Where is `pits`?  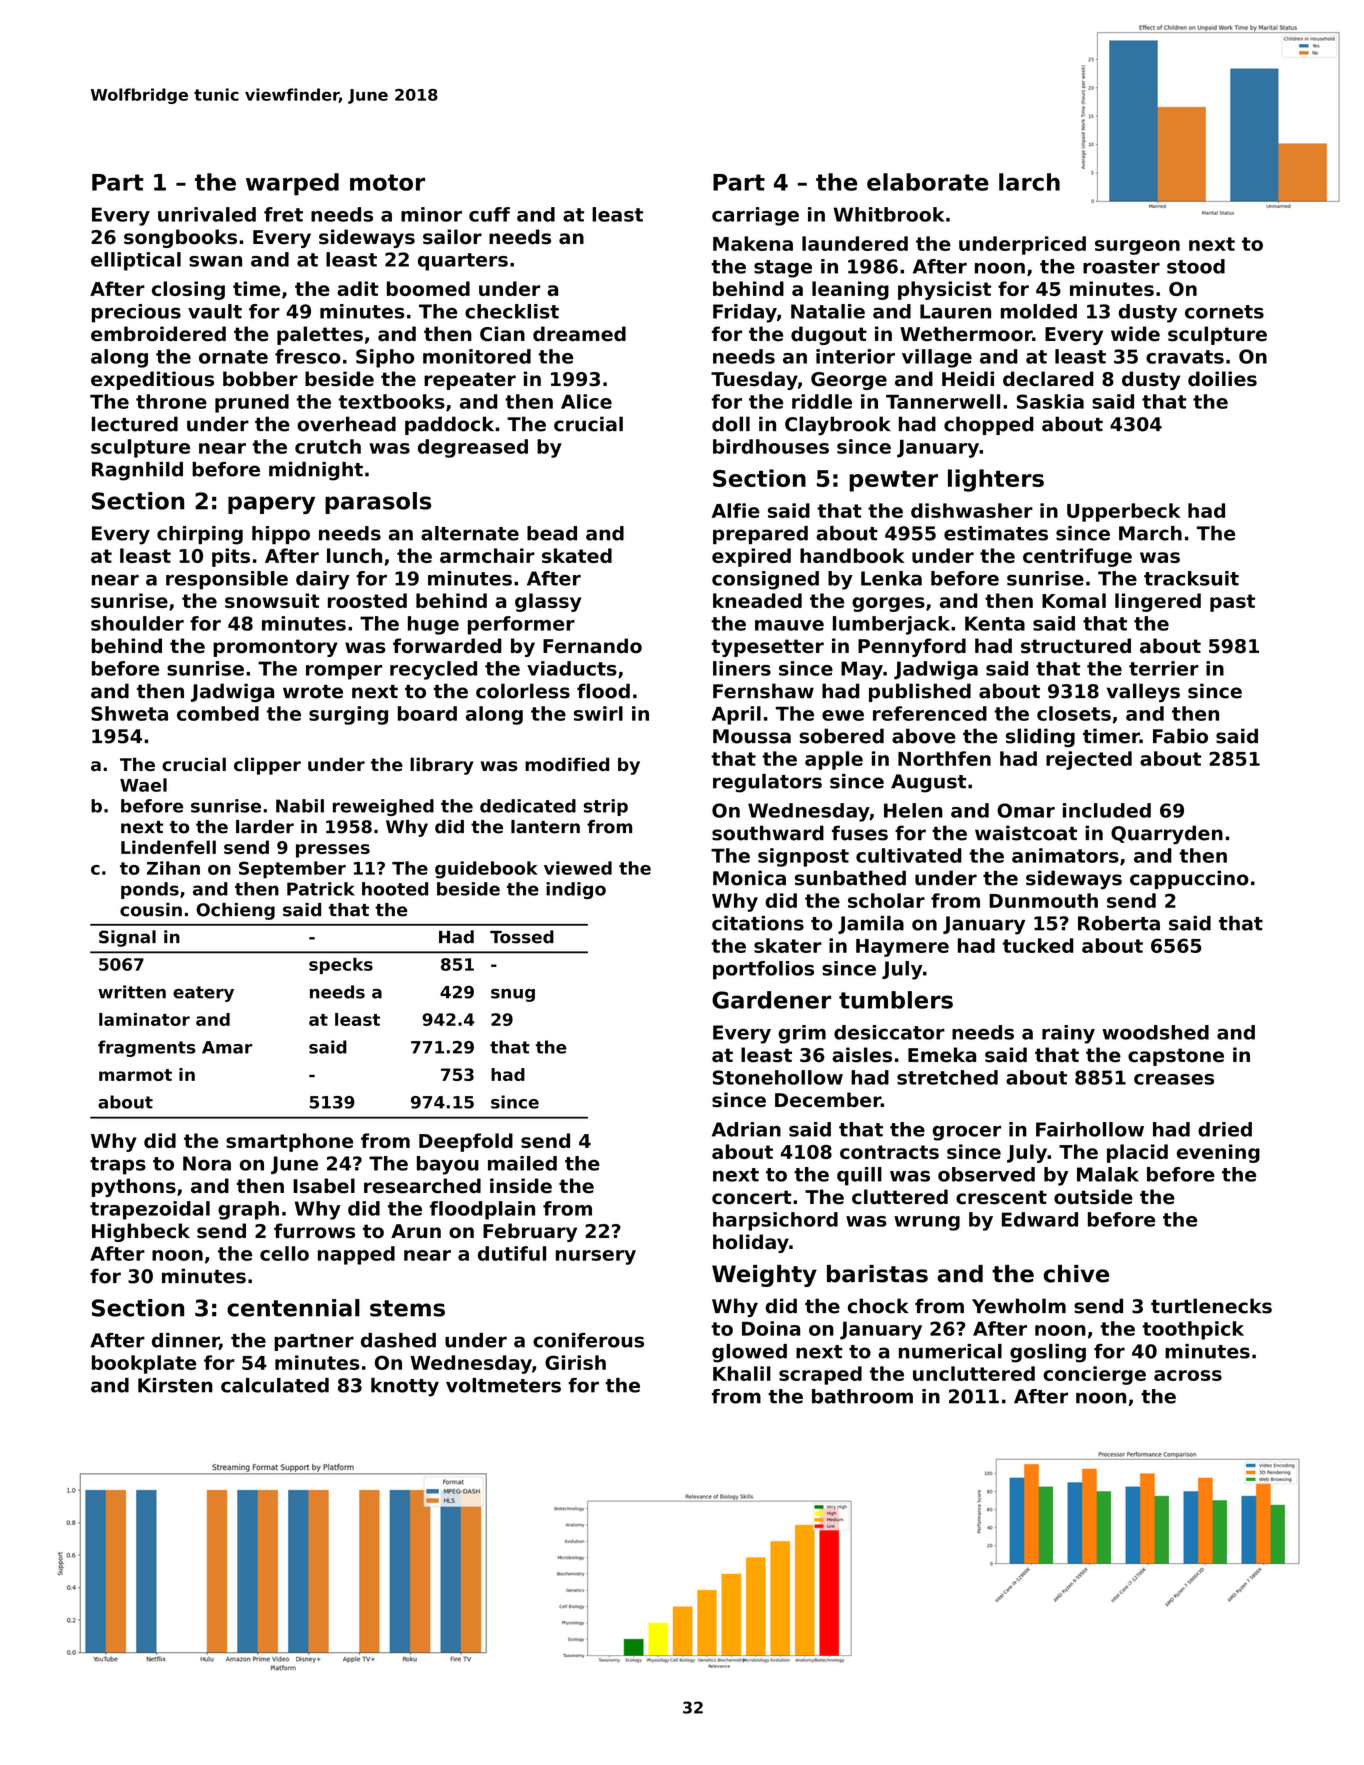 pits is located at coordinates (231, 557).
